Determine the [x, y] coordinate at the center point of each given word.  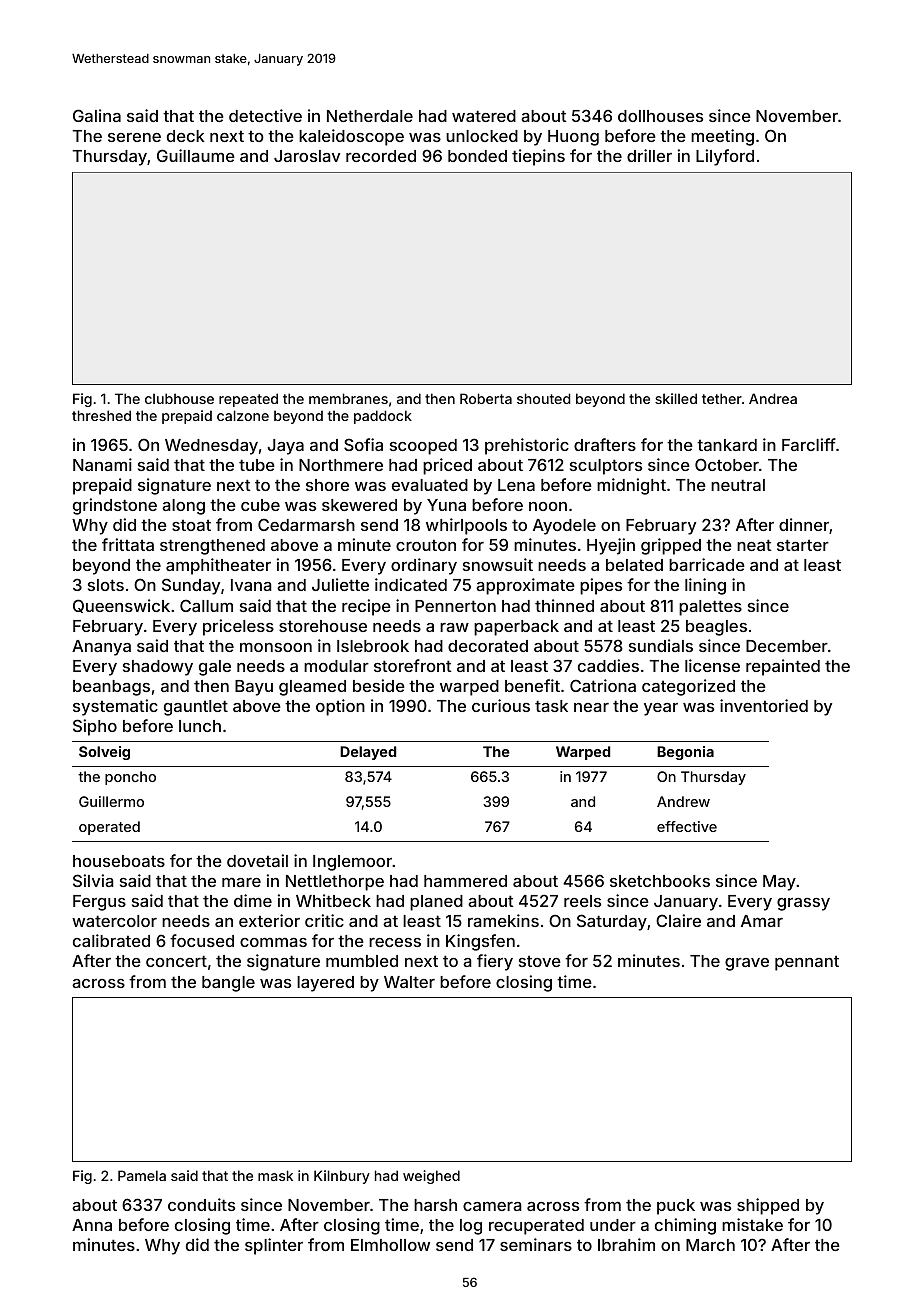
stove [540, 961]
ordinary [424, 566]
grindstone [115, 506]
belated [634, 565]
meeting [722, 137]
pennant [807, 963]
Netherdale [370, 116]
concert [176, 961]
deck [186, 136]
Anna [92, 1225]
